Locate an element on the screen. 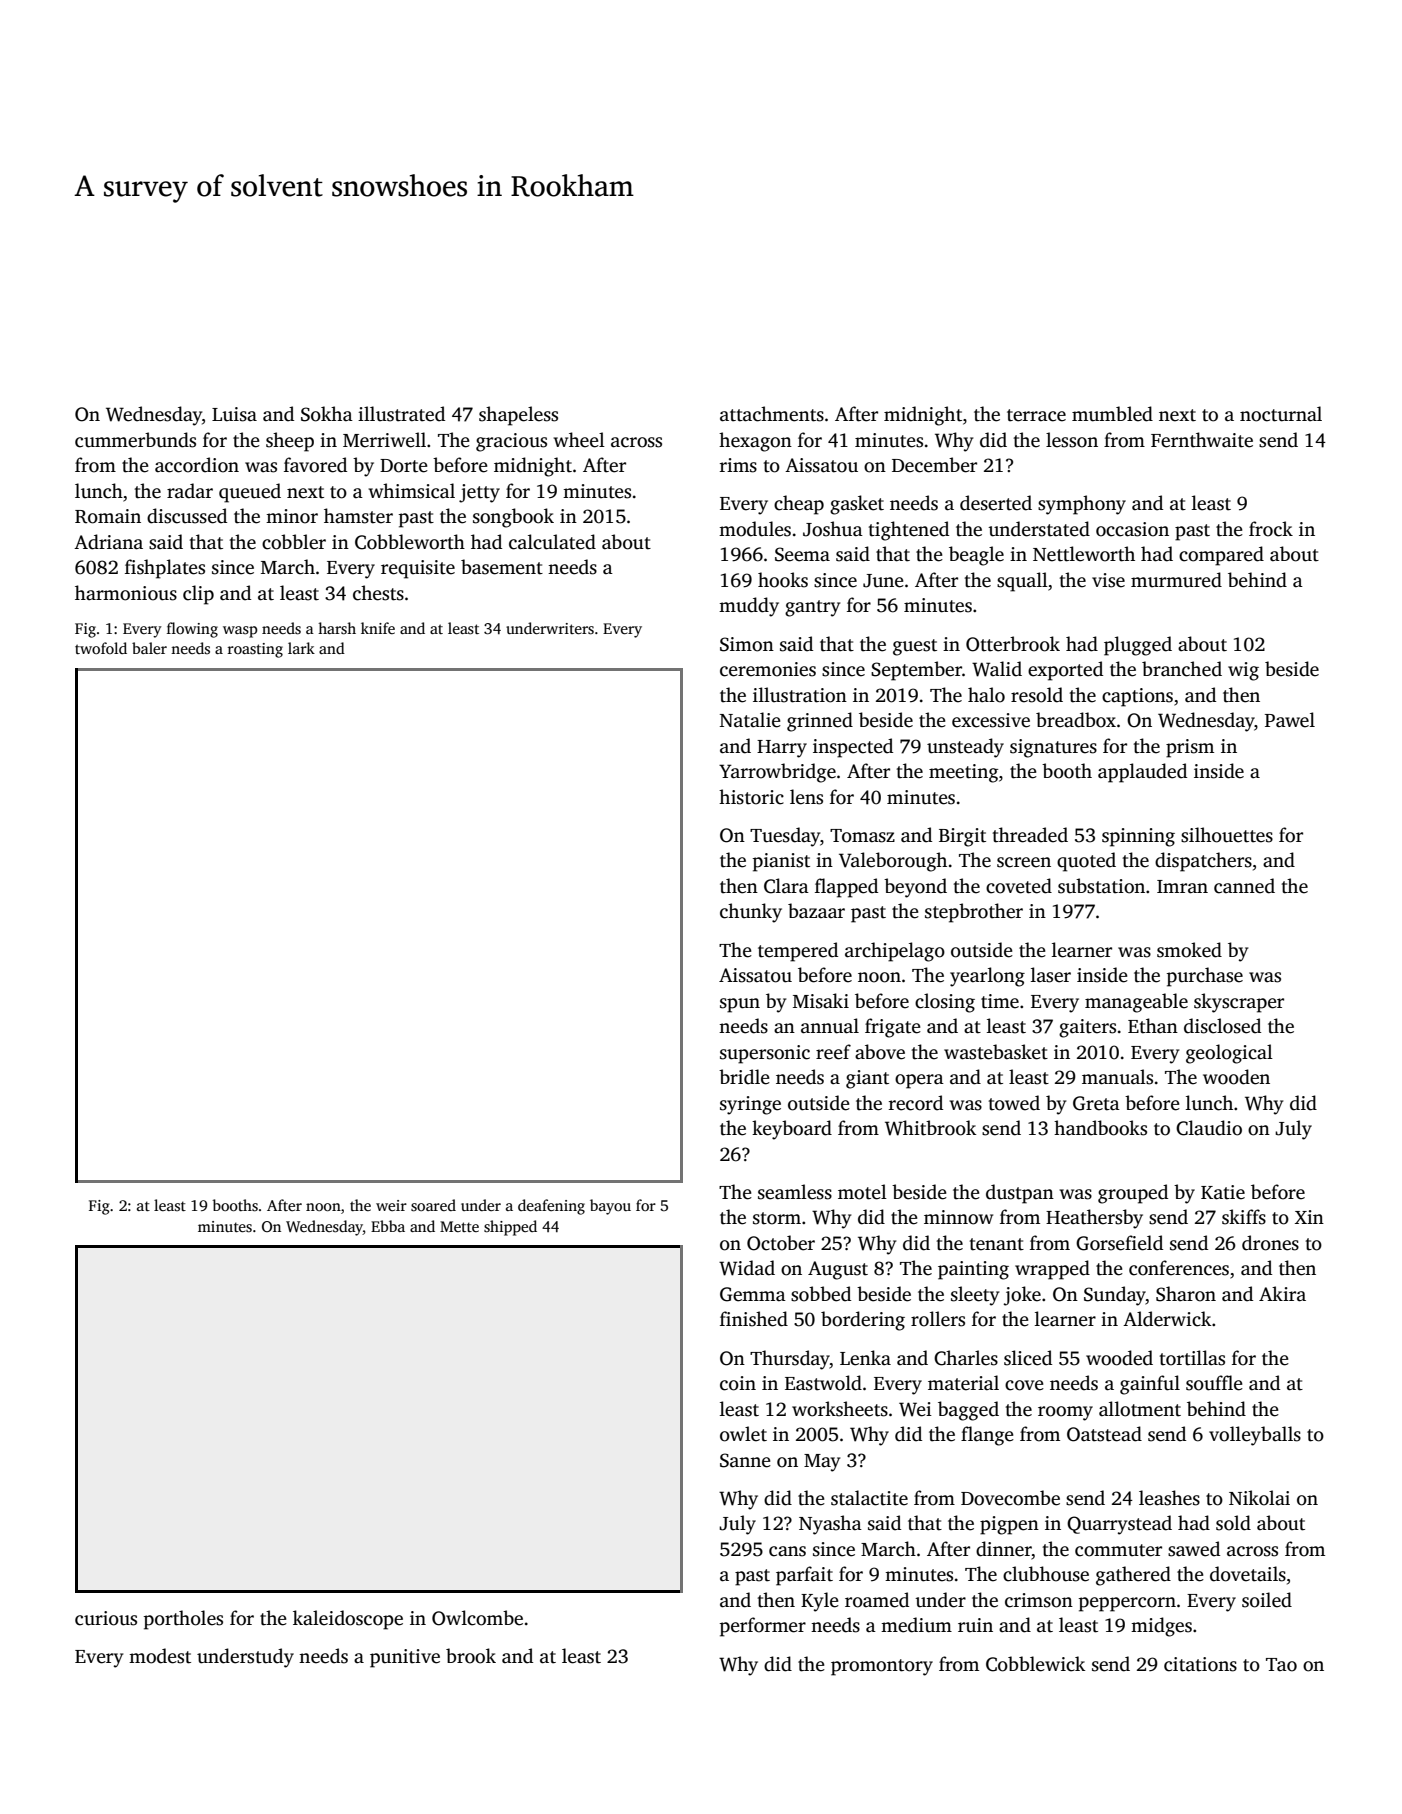  skiffs is located at coordinates (1244, 1217).
